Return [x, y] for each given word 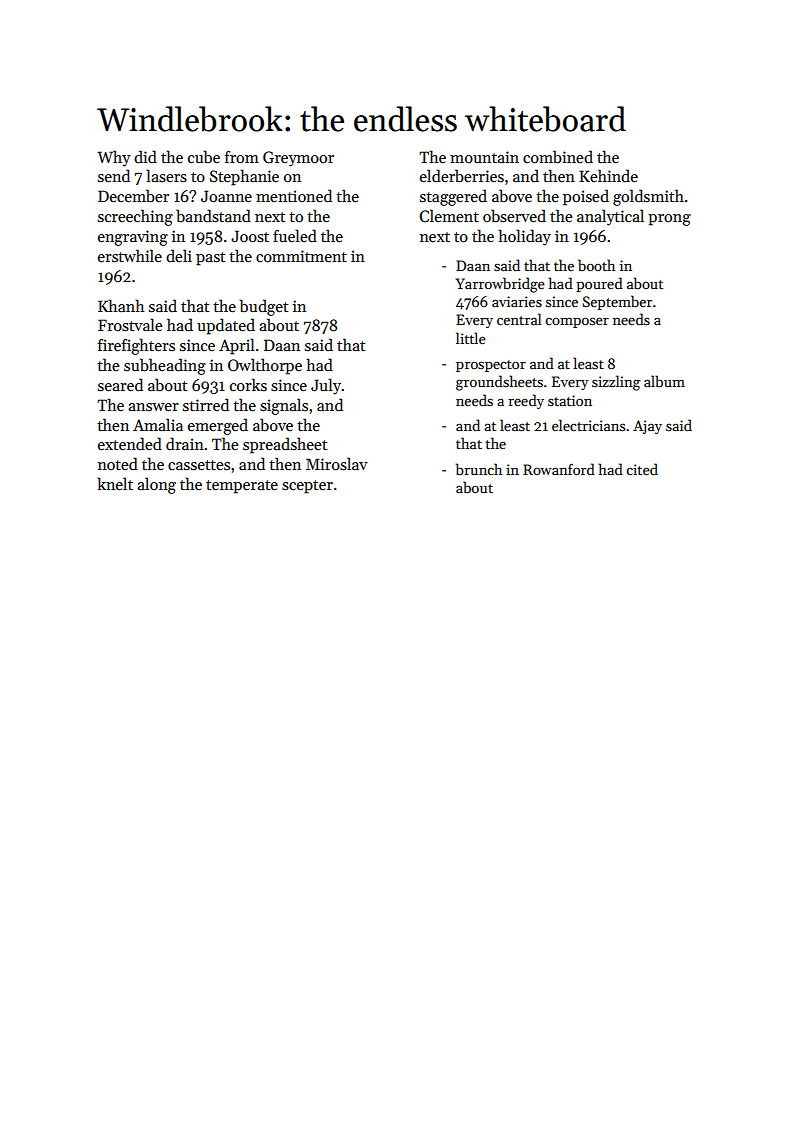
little [471, 338]
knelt [115, 483]
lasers [166, 176]
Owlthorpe [265, 366]
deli [179, 255]
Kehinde [608, 175]
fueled [295, 235]
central [519, 319]
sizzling [616, 383]
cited [642, 469]
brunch [479, 469]
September [617, 302]
